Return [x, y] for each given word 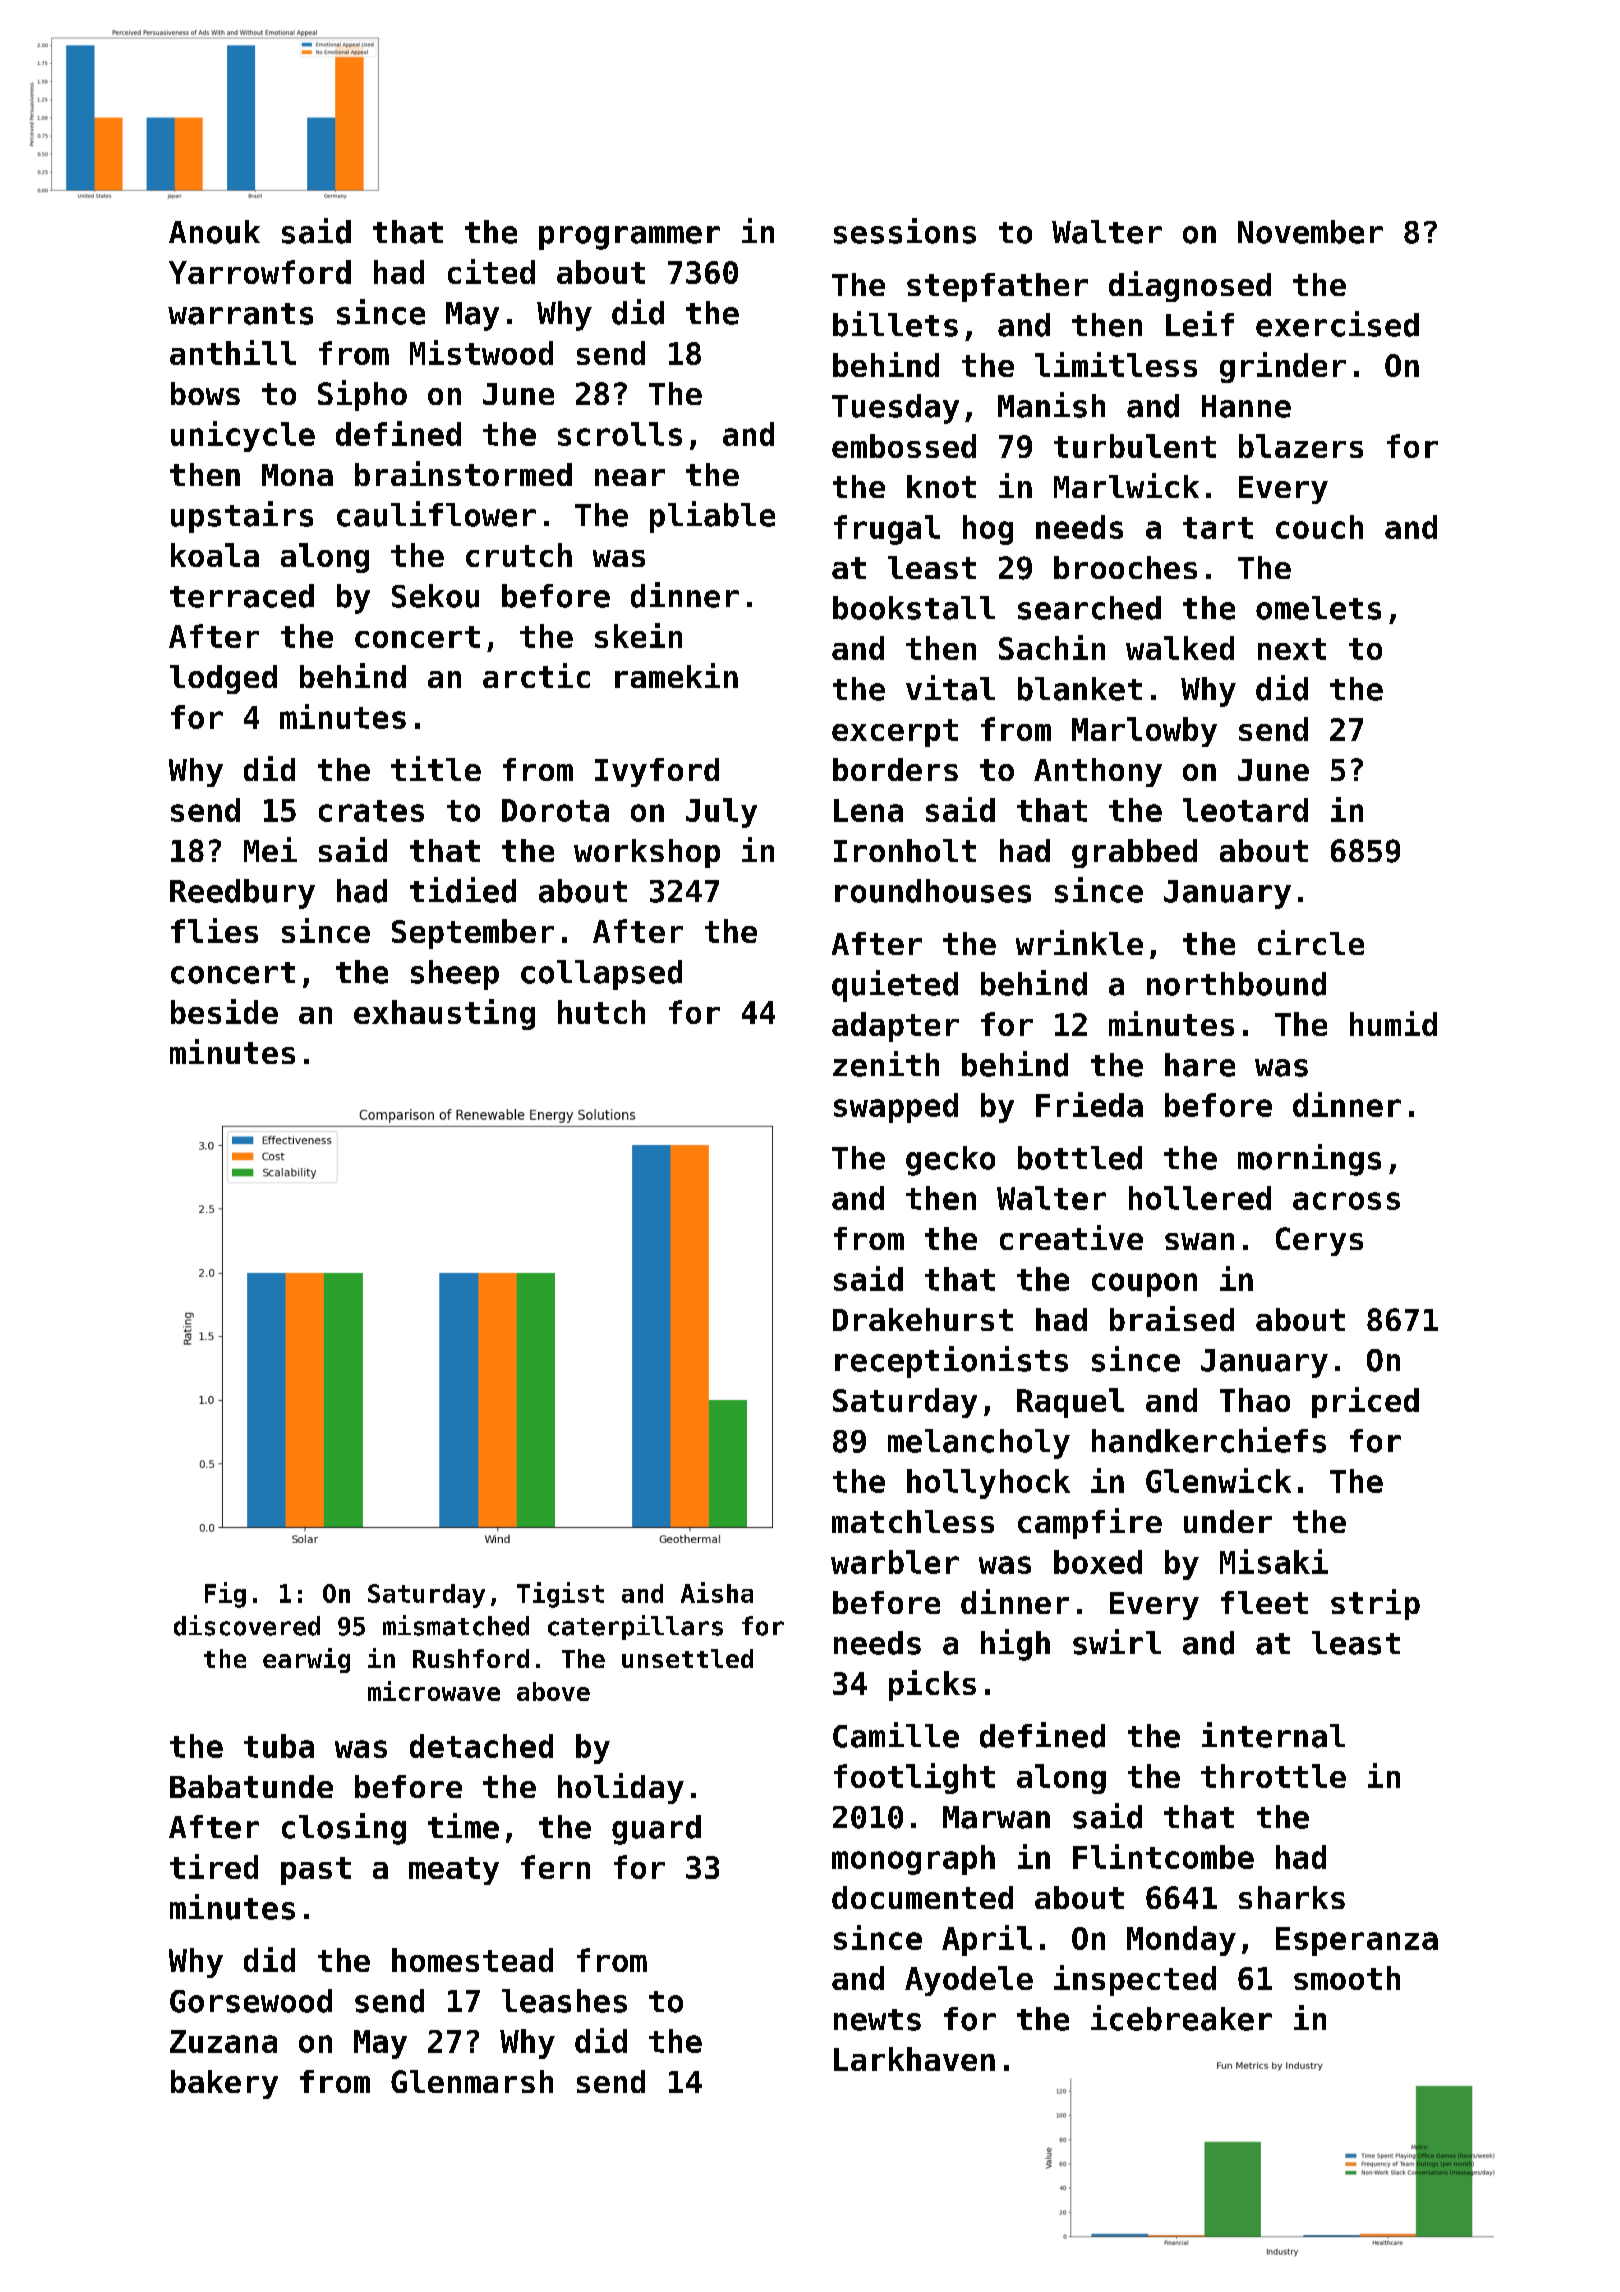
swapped [896, 1108]
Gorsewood [251, 2001]
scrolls [620, 434]
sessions [905, 231]
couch [1319, 527]
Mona [297, 475]
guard [656, 1830]
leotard [1245, 810]
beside [224, 1011]
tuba [279, 1746]
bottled [1080, 1158]
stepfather [997, 287]
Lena [868, 810]
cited [491, 271]
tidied [463, 890]
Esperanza [1357, 1941]
